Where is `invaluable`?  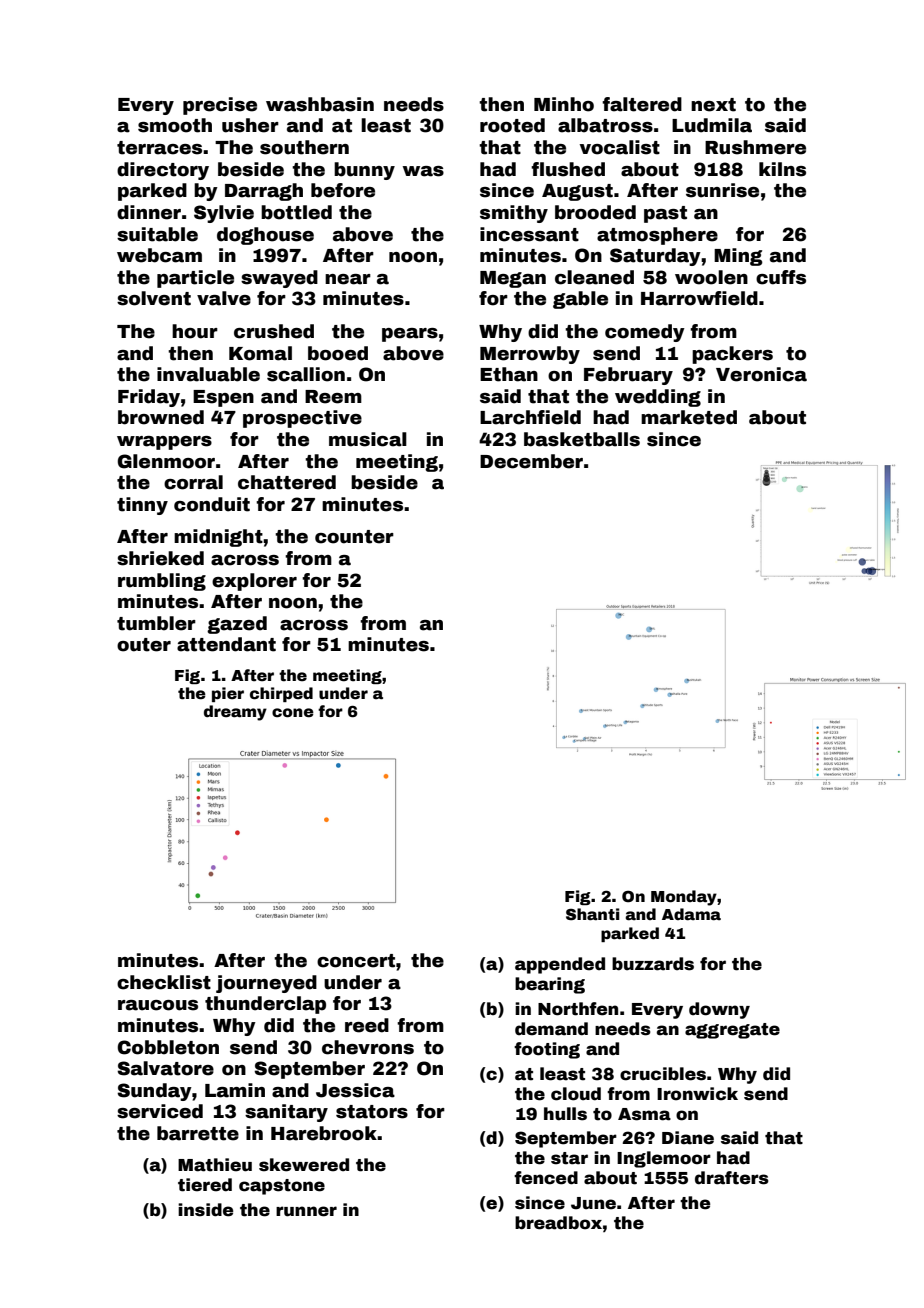
invaluable is located at coordinates (208, 374).
